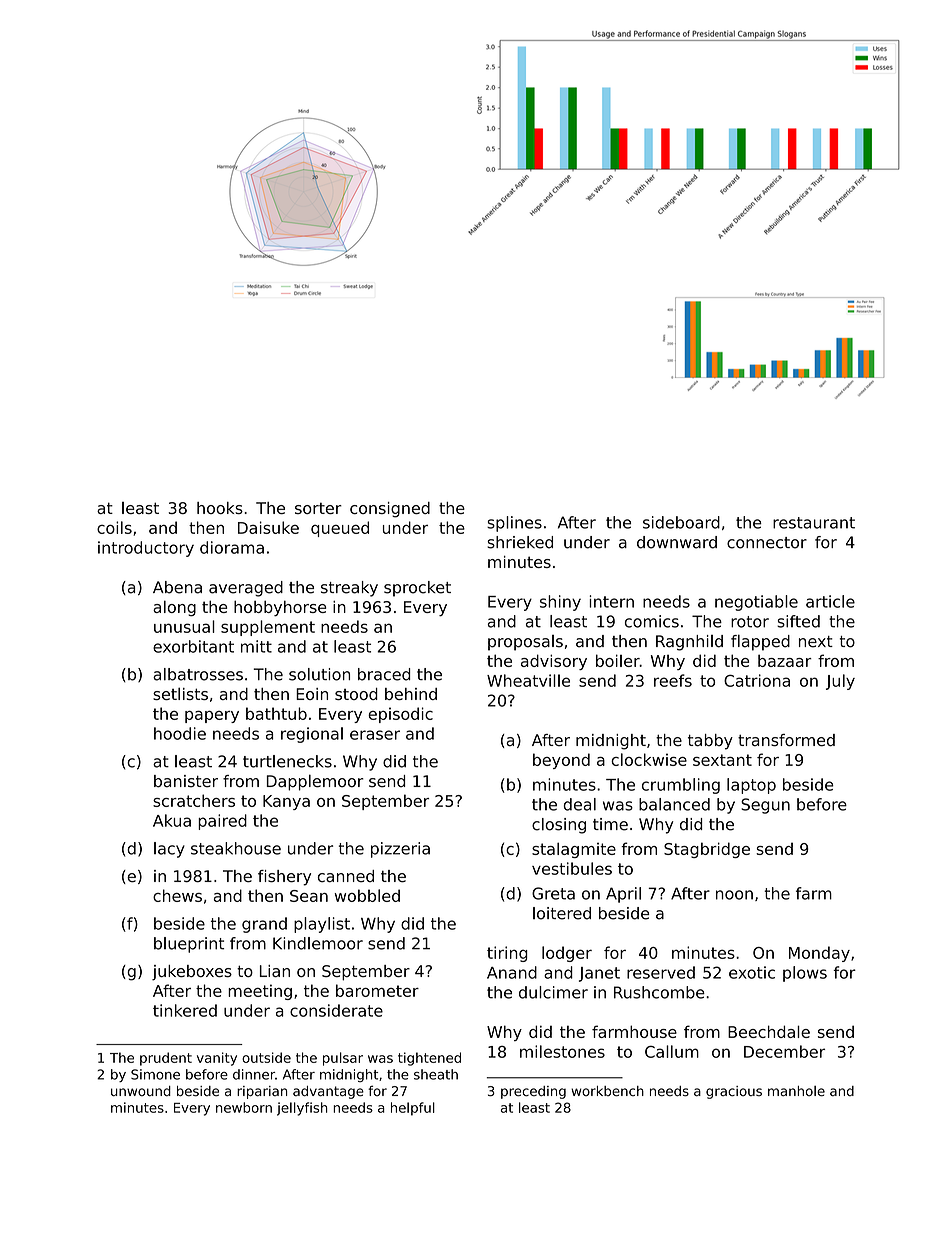 This screenshot has width=952, height=1233. Describe the element at coordinates (114, 527) in the screenshot. I see `coils` at that location.
